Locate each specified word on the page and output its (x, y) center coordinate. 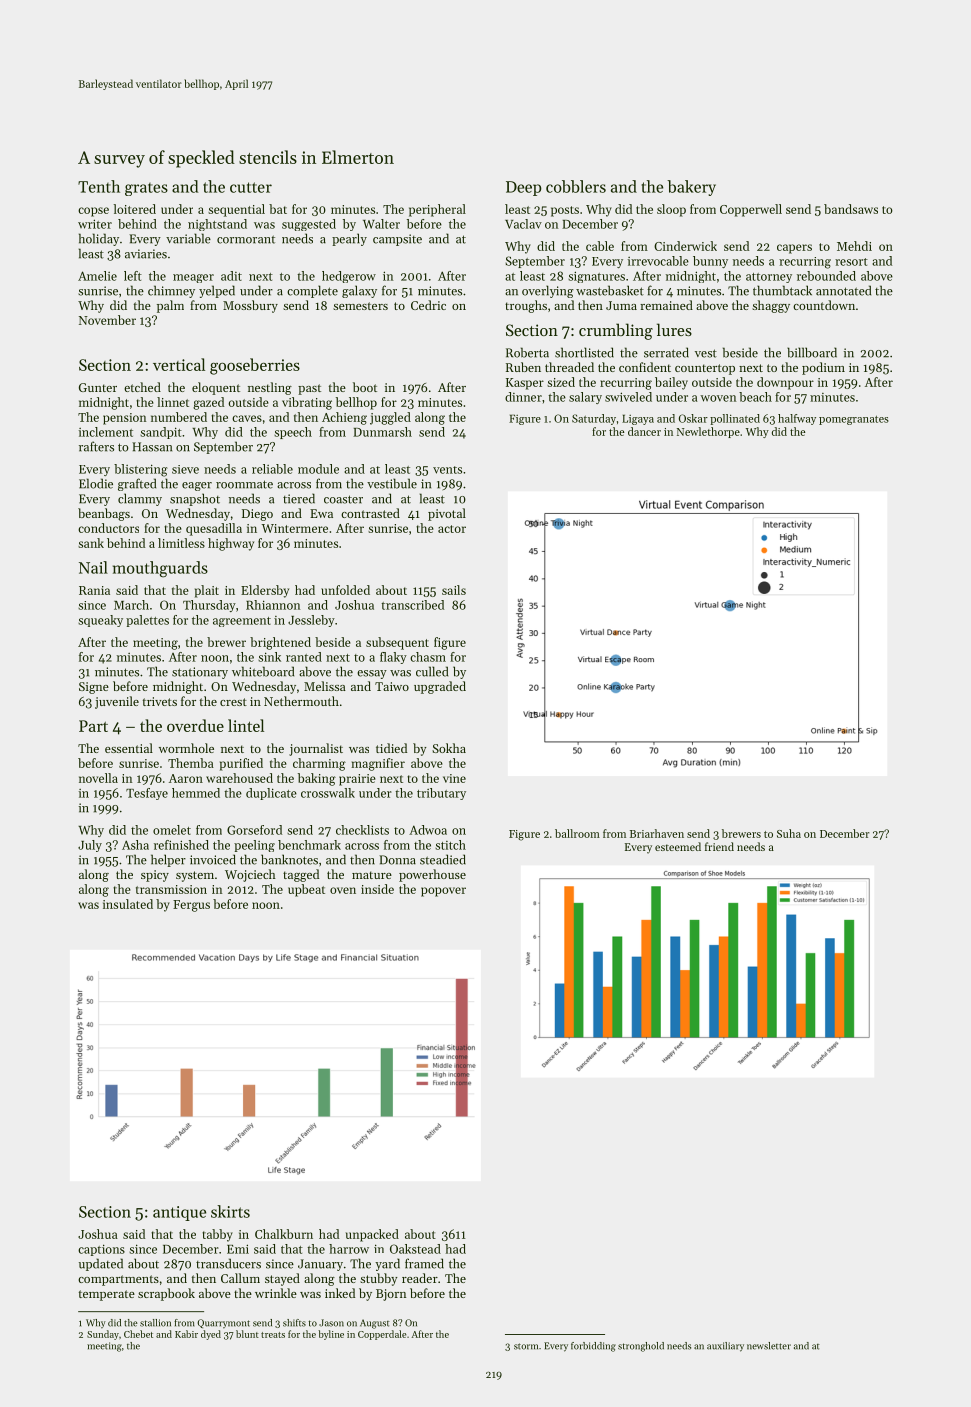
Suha (789, 833)
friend (719, 846)
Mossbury (250, 306)
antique (179, 1213)
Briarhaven (657, 833)
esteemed (678, 846)
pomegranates (854, 420)
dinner (523, 397)
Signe (94, 688)
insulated (128, 904)
